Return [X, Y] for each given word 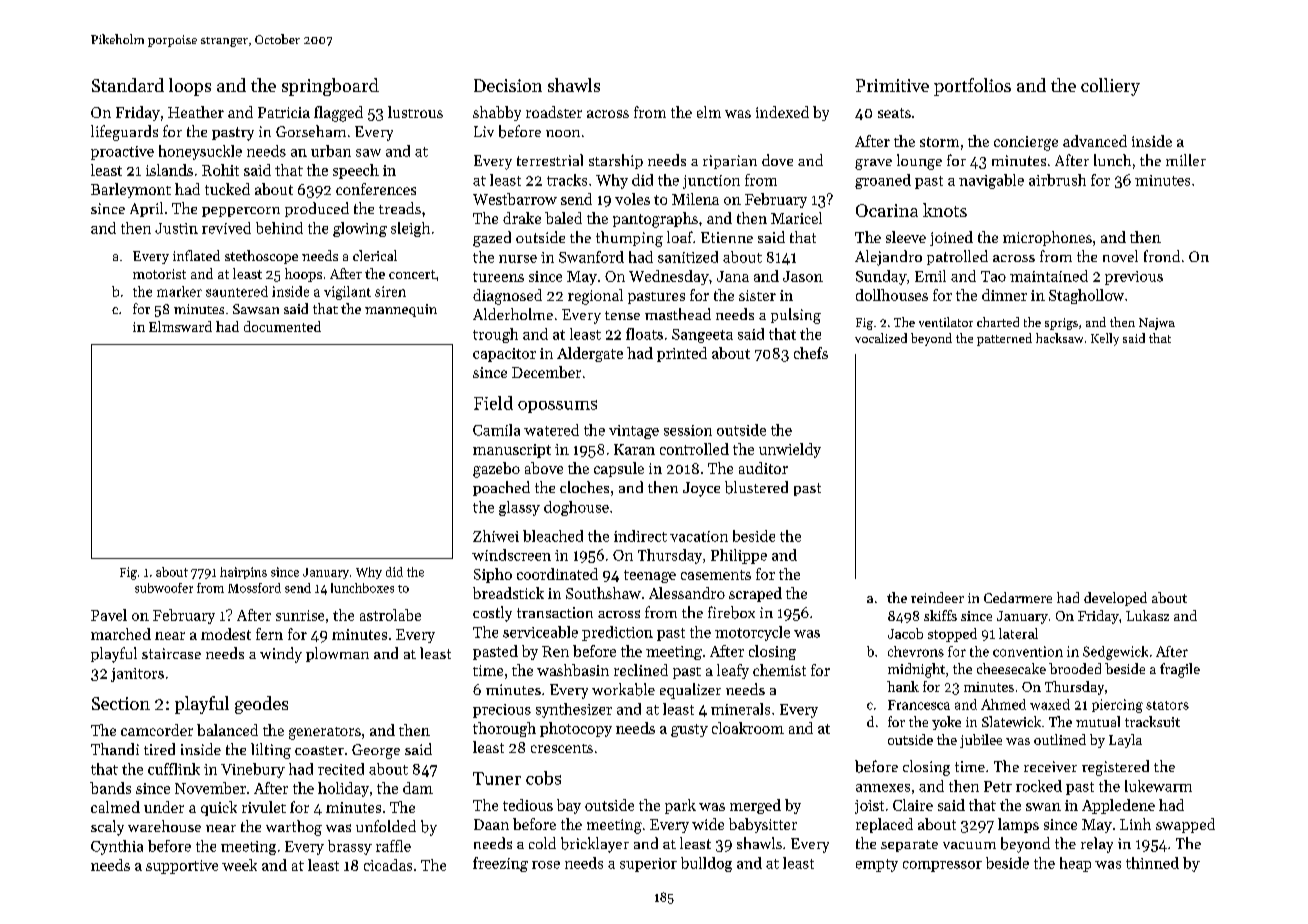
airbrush [1057, 180]
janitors [137, 675]
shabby [497, 113]
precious [502, 711]
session [688, 430]
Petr [998, 786]
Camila [496, 430]
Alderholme [513, 314]
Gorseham [311, 131]
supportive [182, 867]
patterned [1004, 339]
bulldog [706, 864]
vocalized [881, 338]
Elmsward [180, 326]
